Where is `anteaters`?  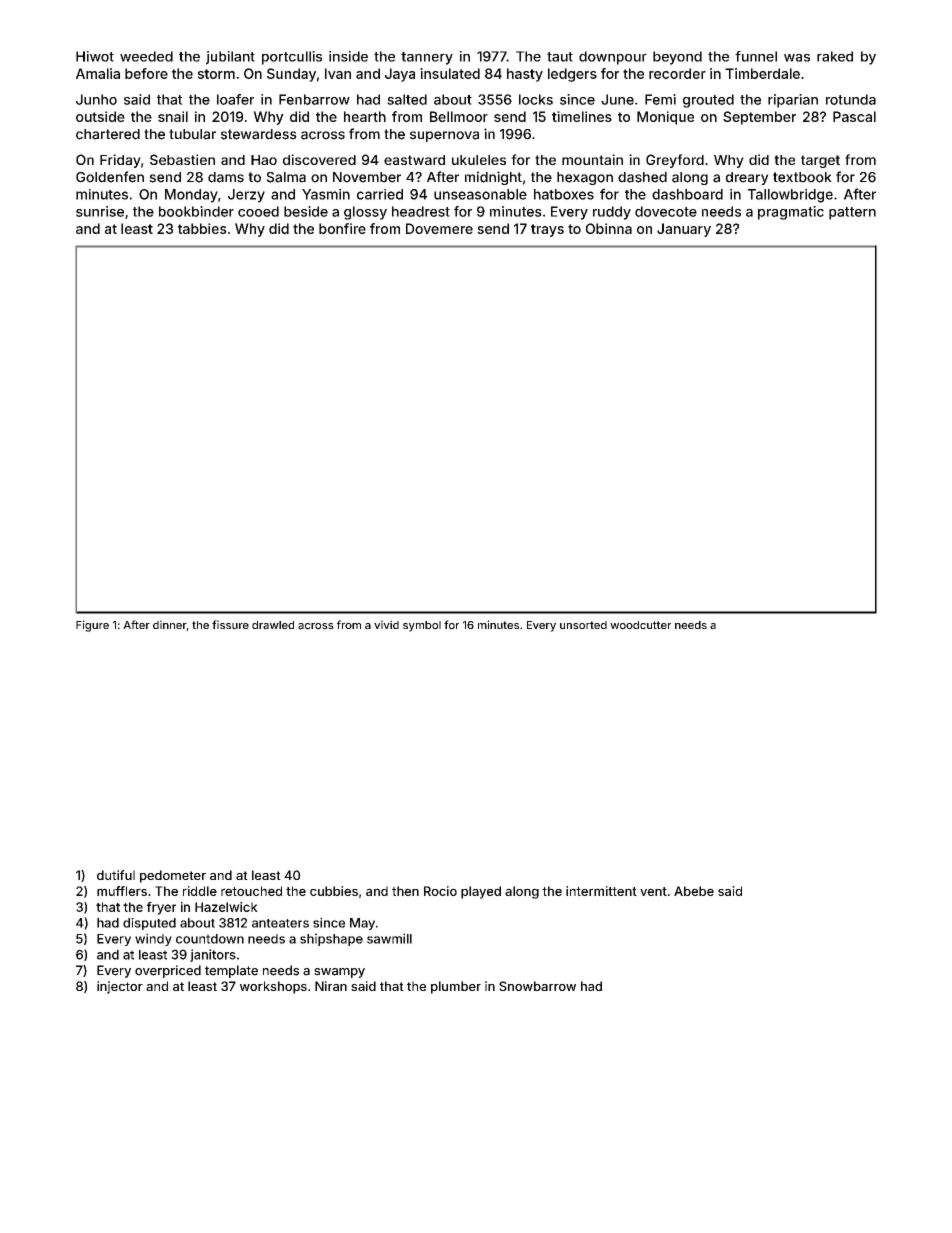 anteaters is located at coordinates (280, 923).
